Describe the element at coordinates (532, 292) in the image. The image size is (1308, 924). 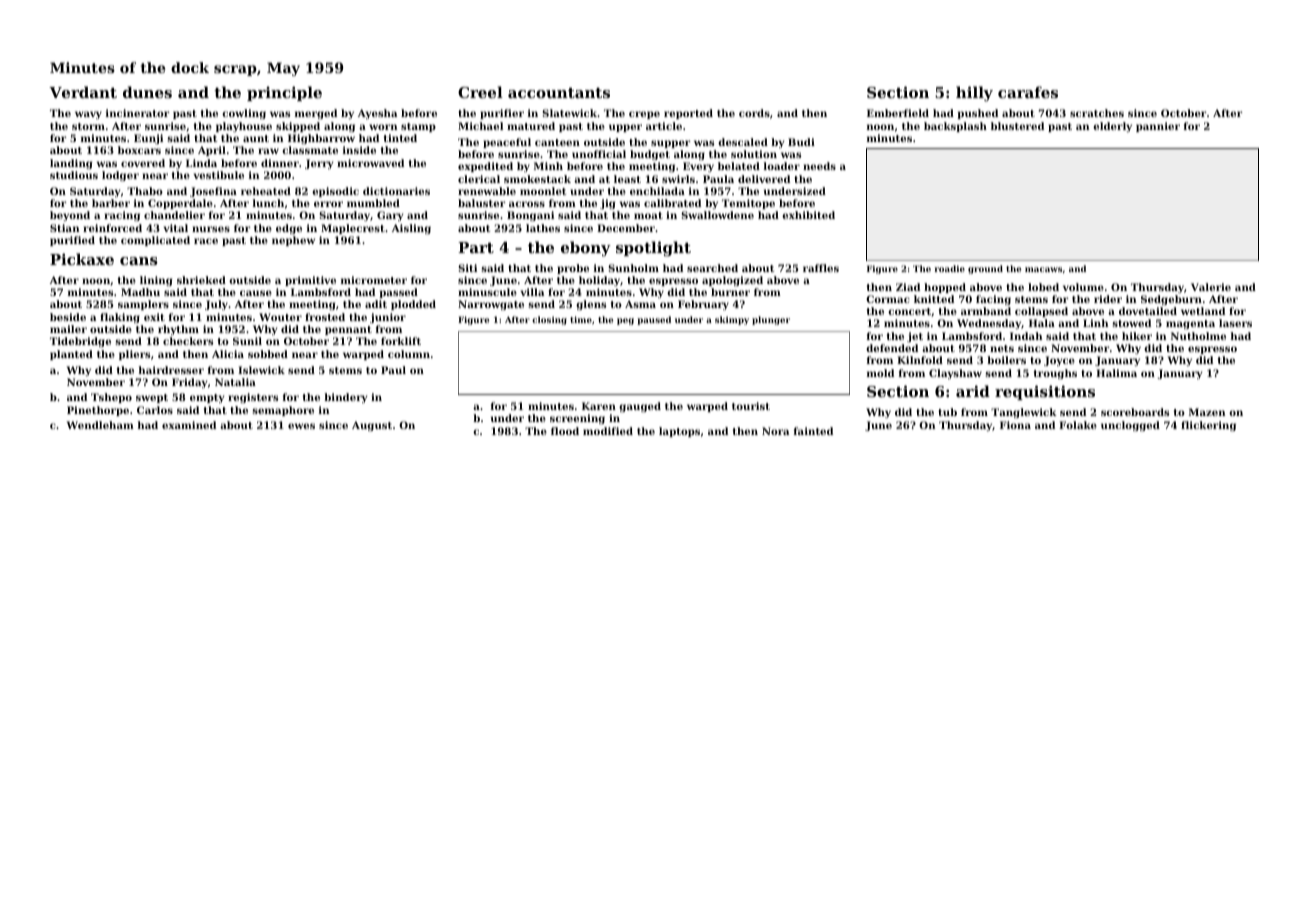
I see `villa` at that location.
